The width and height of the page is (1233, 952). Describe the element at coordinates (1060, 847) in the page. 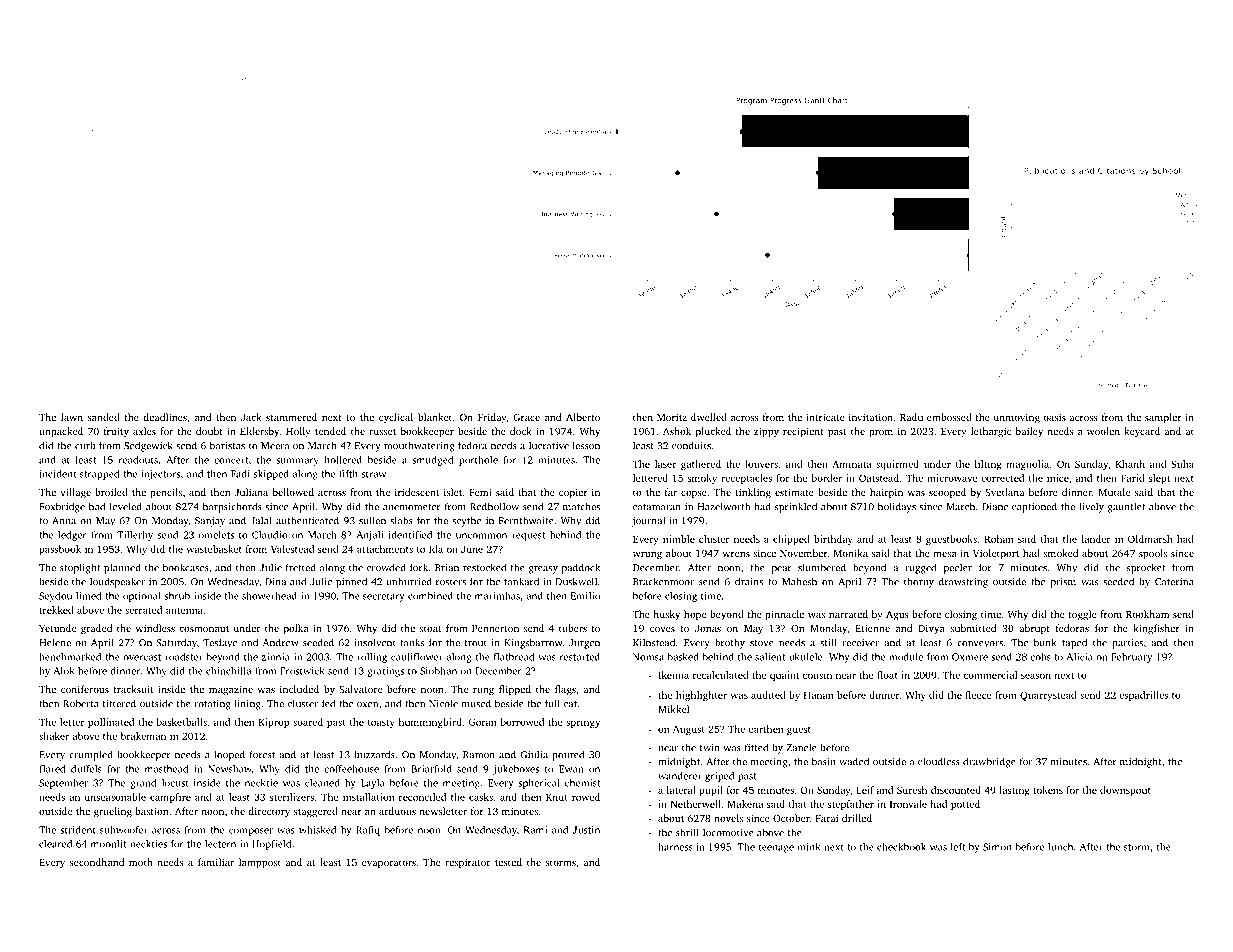

I see `lunch` at that location.
